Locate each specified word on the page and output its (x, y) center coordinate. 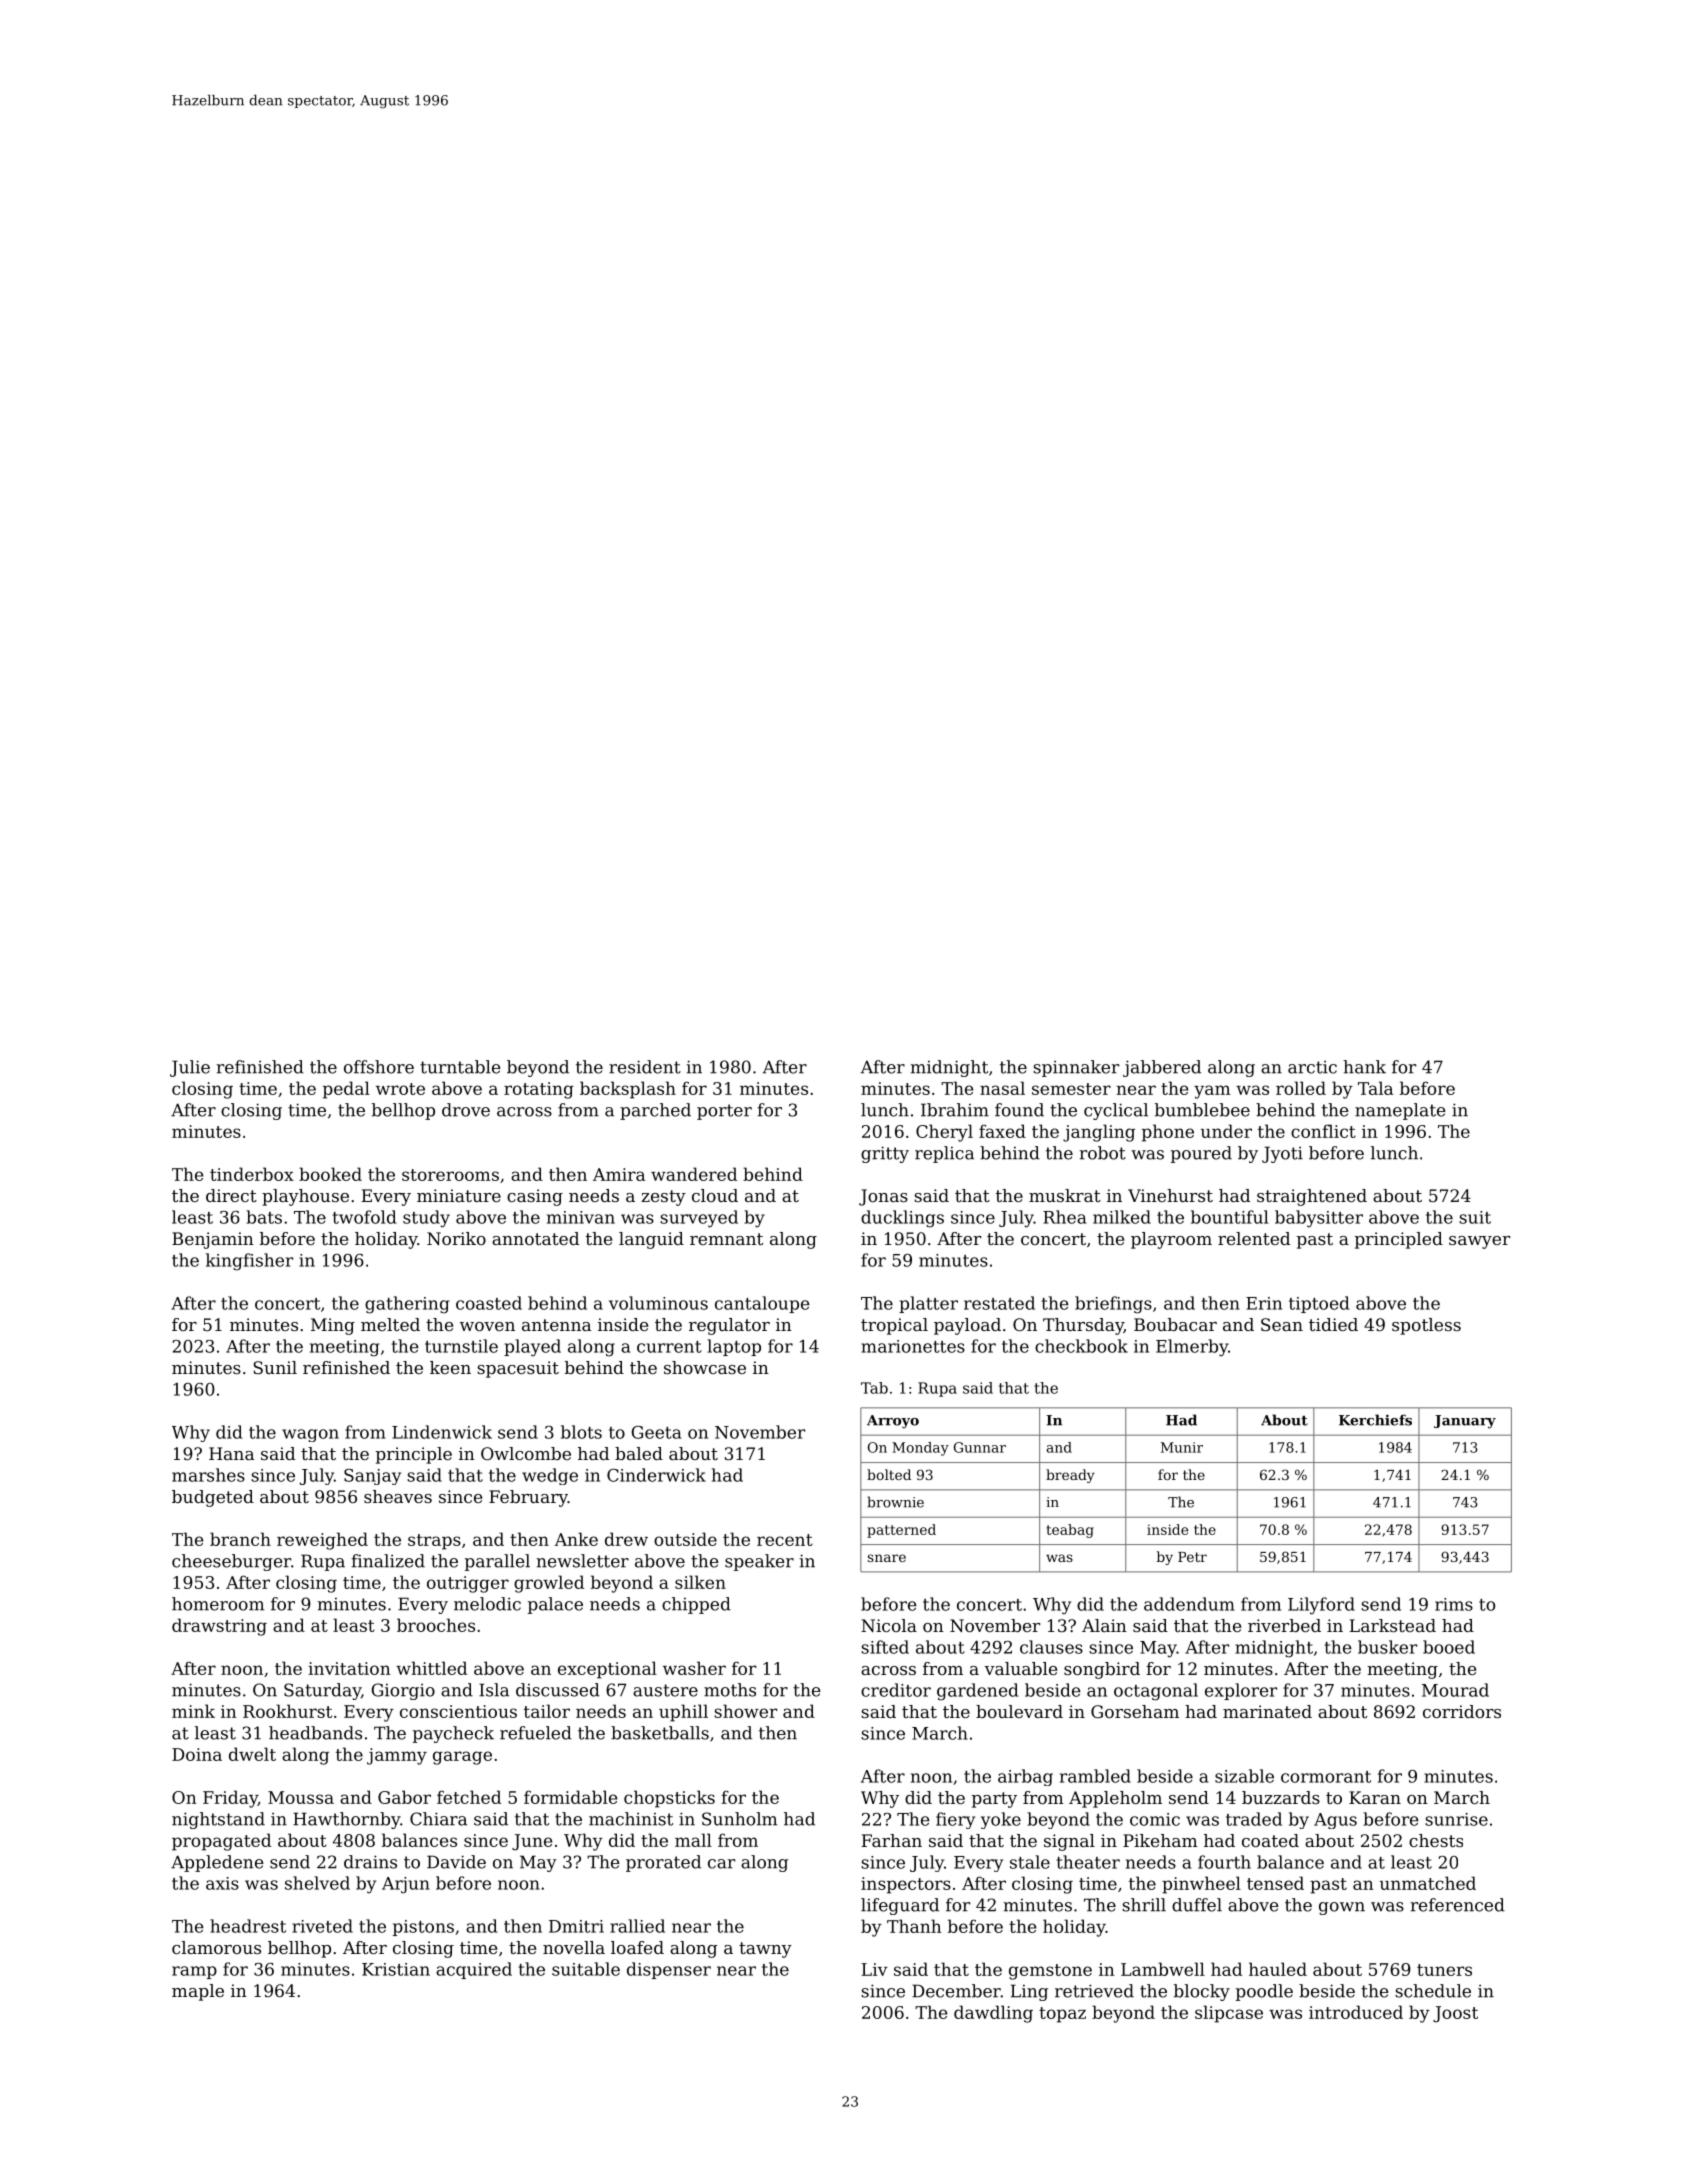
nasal (1002, 1088)
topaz (1062, 2015)
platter (928, 1304)
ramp (194, 1972)
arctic (1312, 1067)
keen (450, 1367)
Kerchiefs (1375, 1420)
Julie (190, 1068)
